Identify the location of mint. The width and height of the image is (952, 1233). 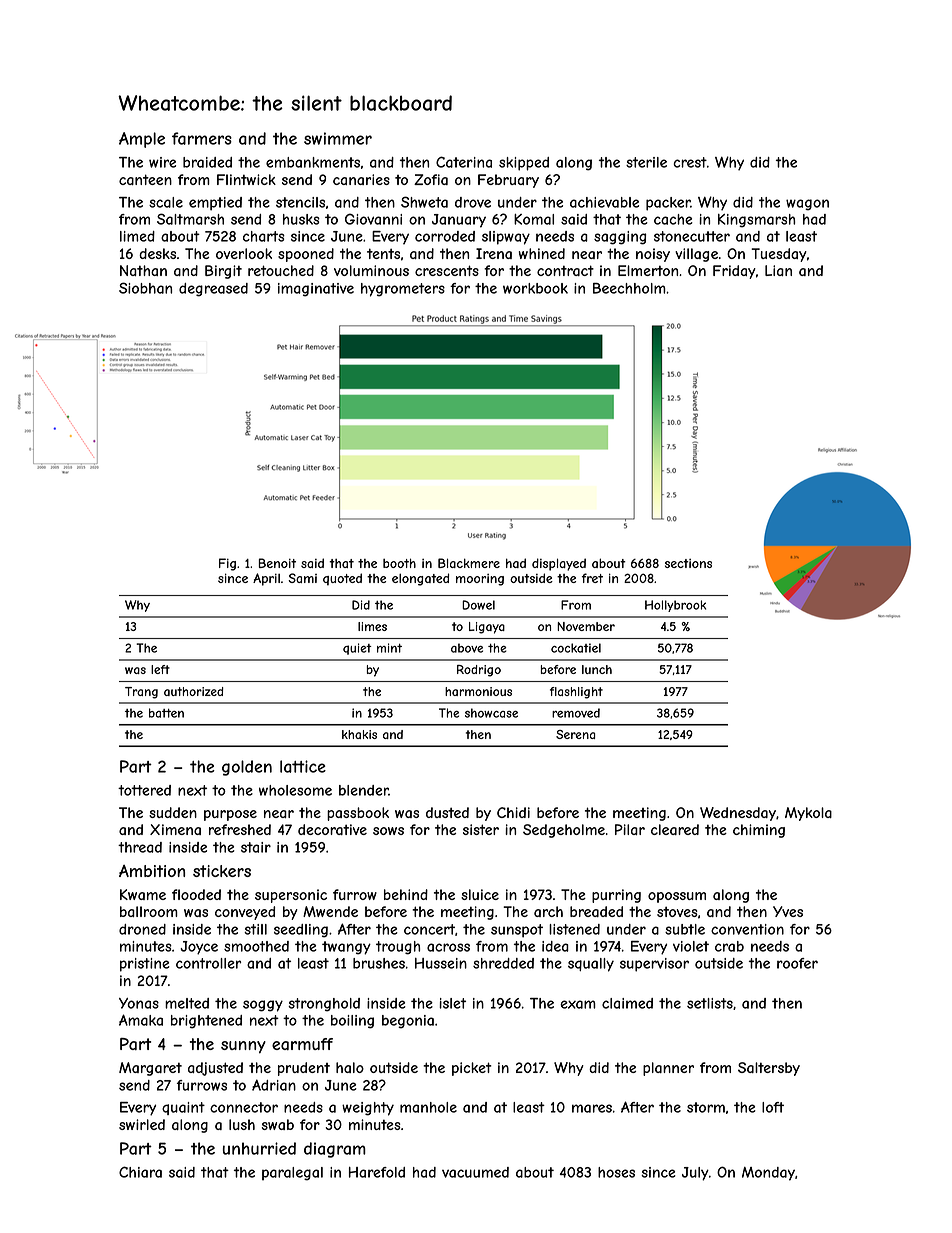
(389, 648).
